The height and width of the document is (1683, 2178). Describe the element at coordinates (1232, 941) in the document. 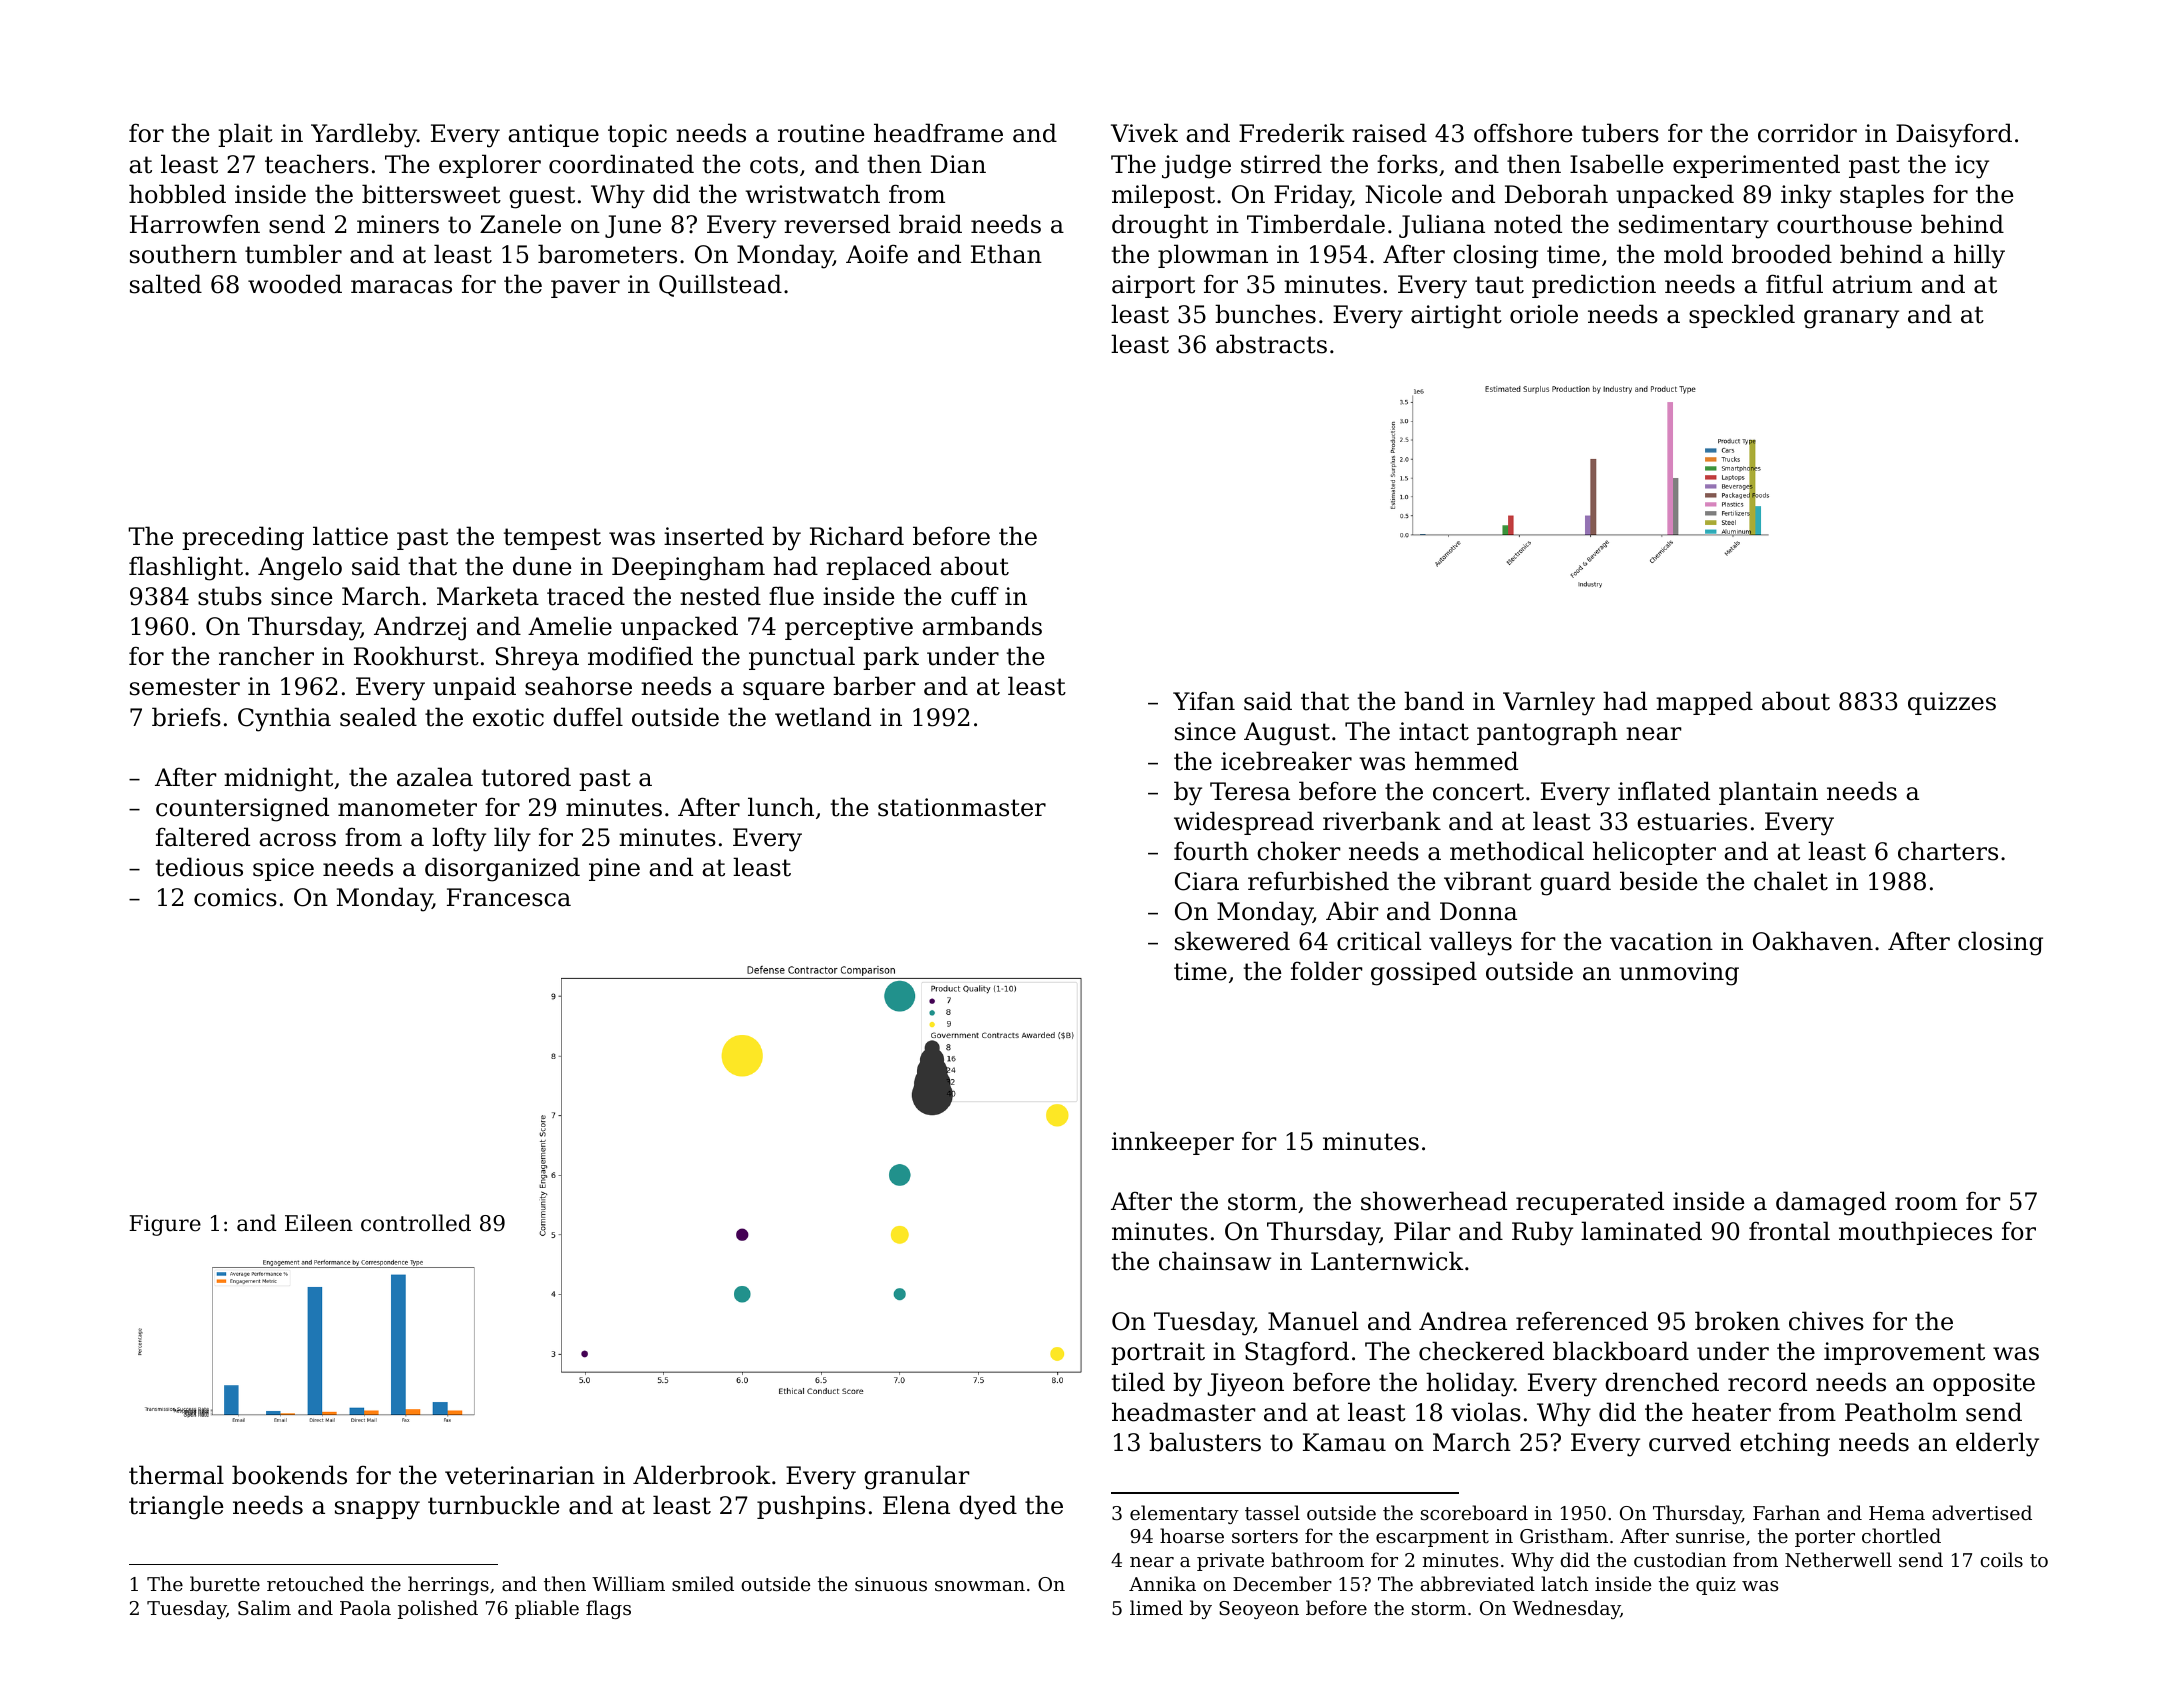

I see `skewered` at that location.
